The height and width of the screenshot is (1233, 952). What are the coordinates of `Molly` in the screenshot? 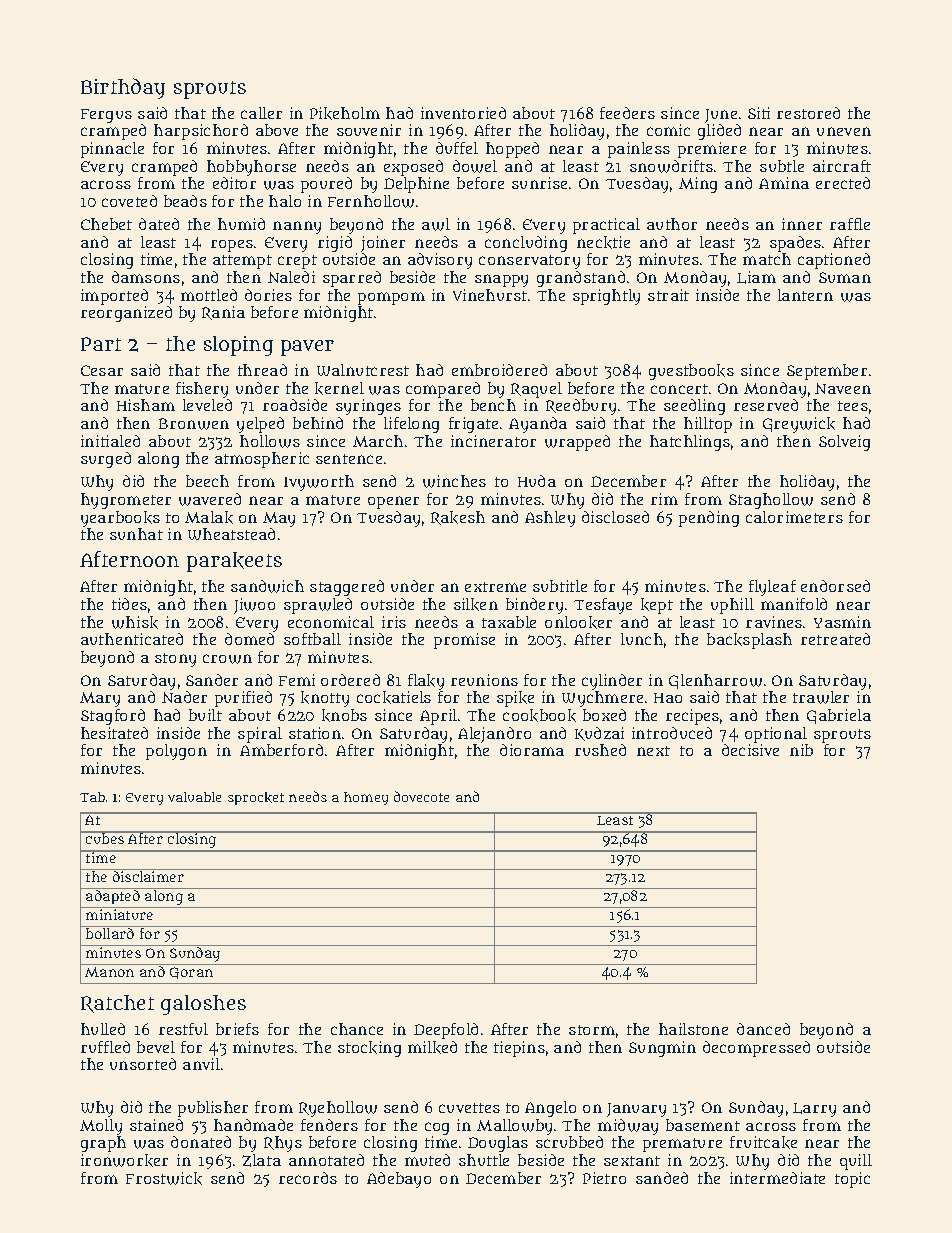 It's located at (101, 1127).
